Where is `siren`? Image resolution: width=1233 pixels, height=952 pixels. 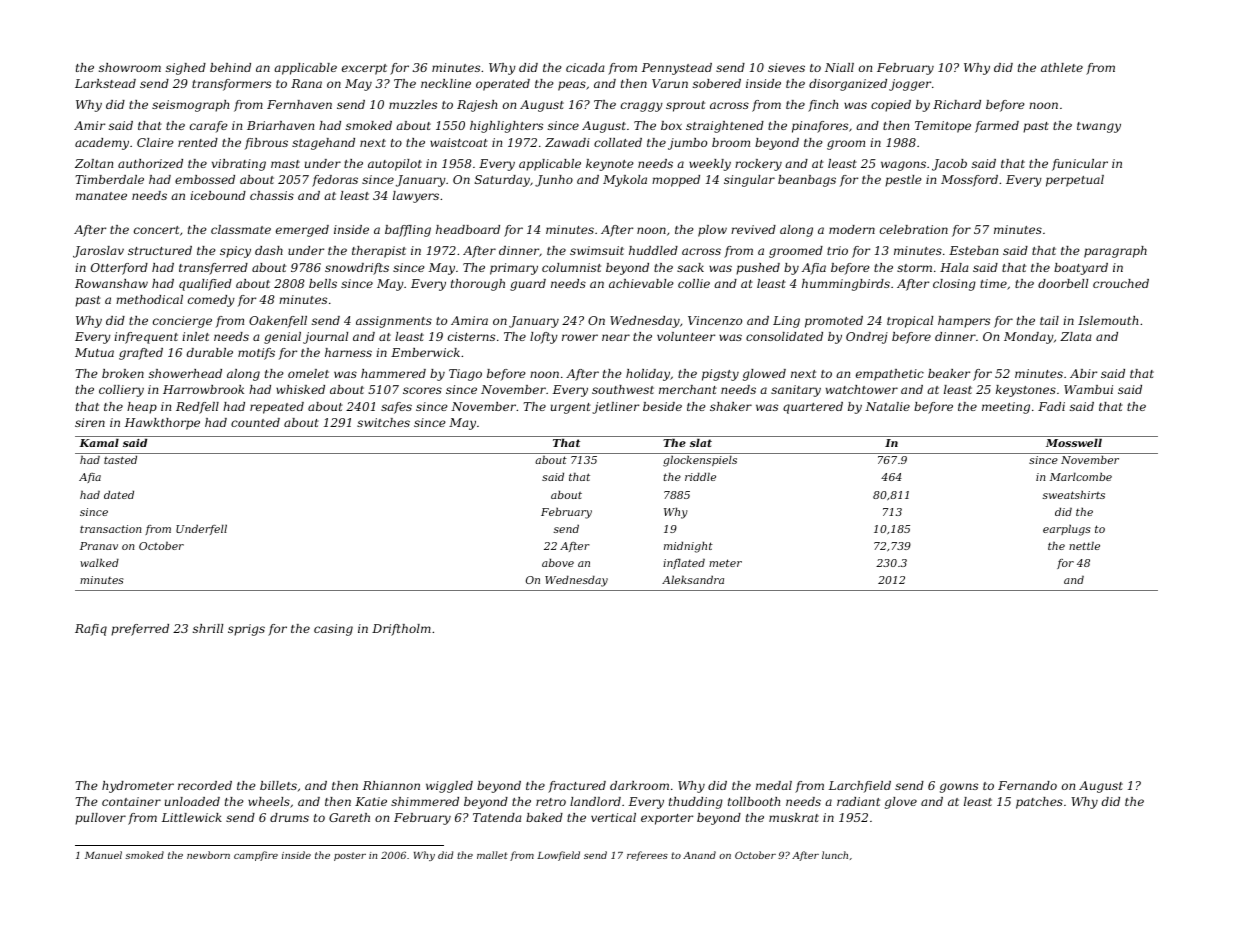 siren is located at coordinates (90, 422).
